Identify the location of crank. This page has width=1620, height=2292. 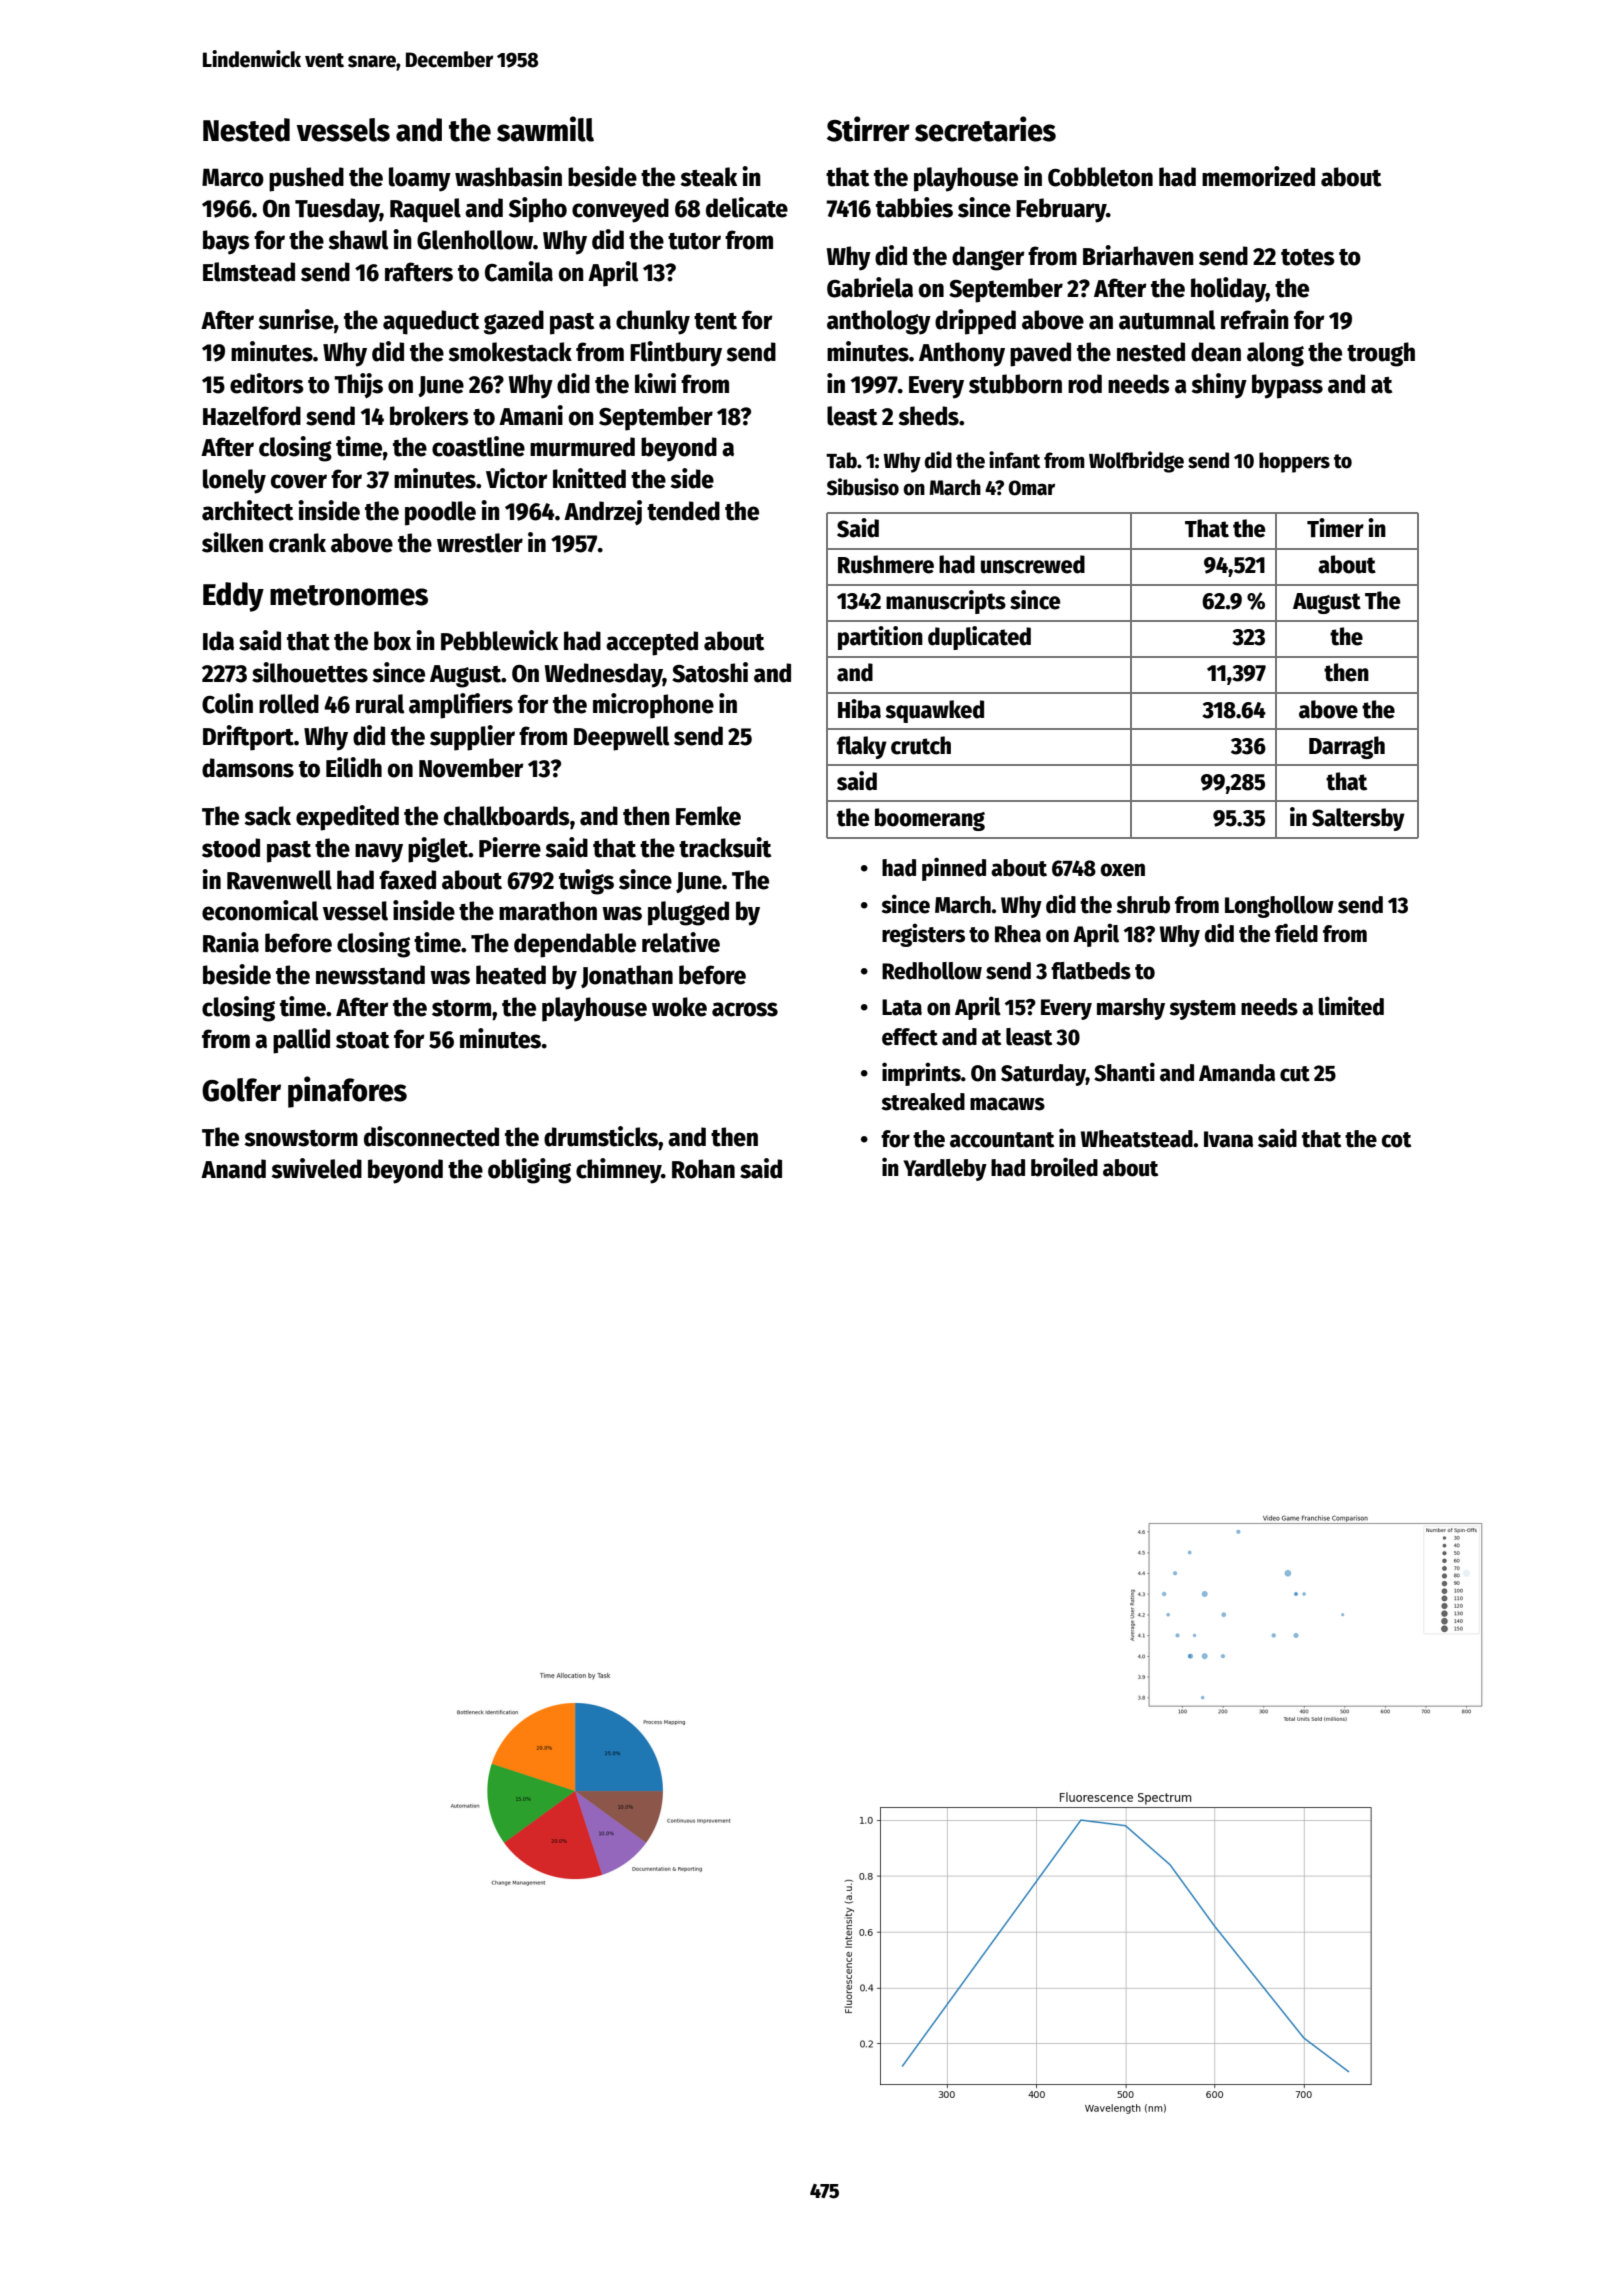
(297, 543).
